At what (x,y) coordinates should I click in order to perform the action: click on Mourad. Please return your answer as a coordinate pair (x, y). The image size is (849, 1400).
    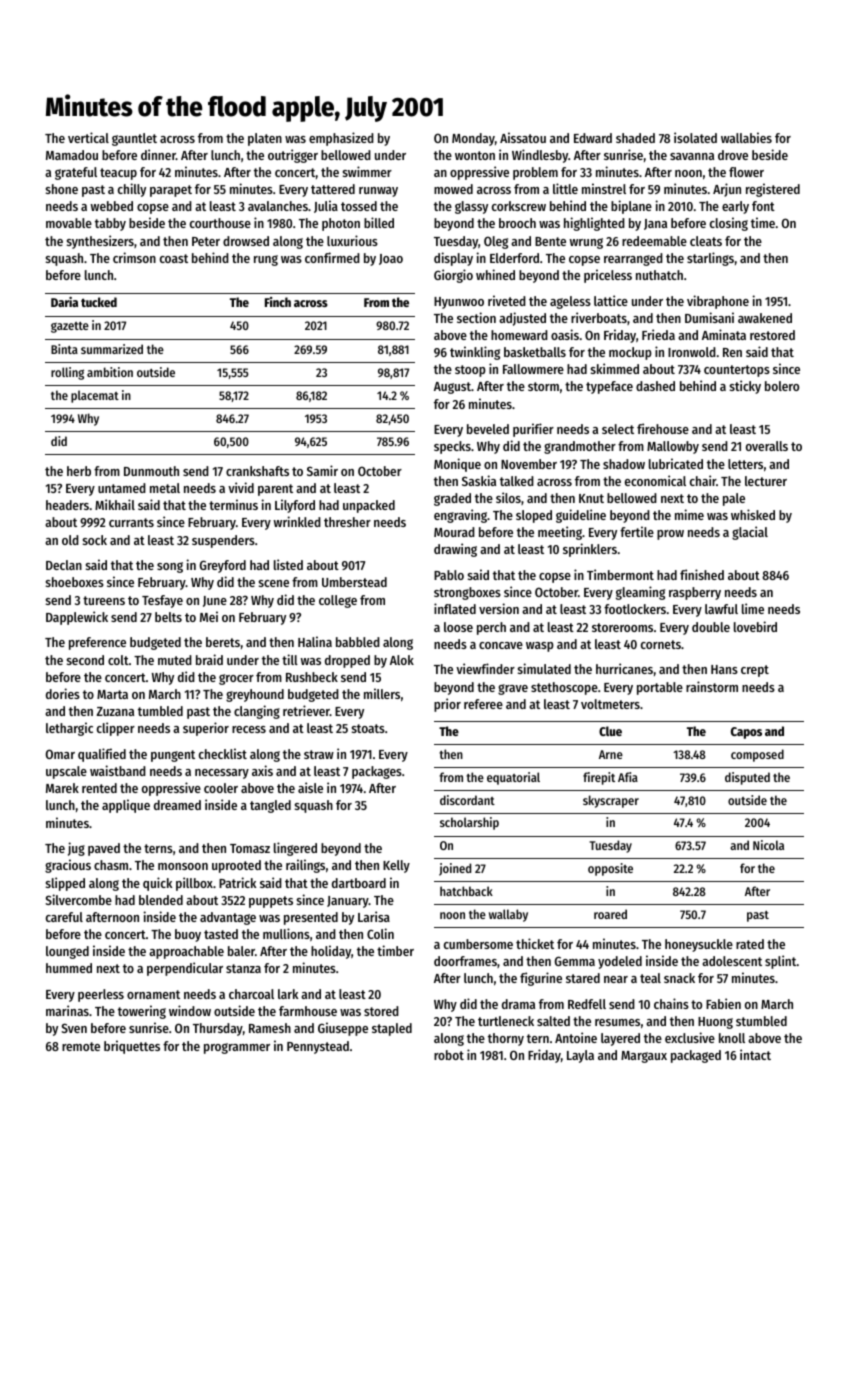
    Looking at the image, I should click on (454, 532).
